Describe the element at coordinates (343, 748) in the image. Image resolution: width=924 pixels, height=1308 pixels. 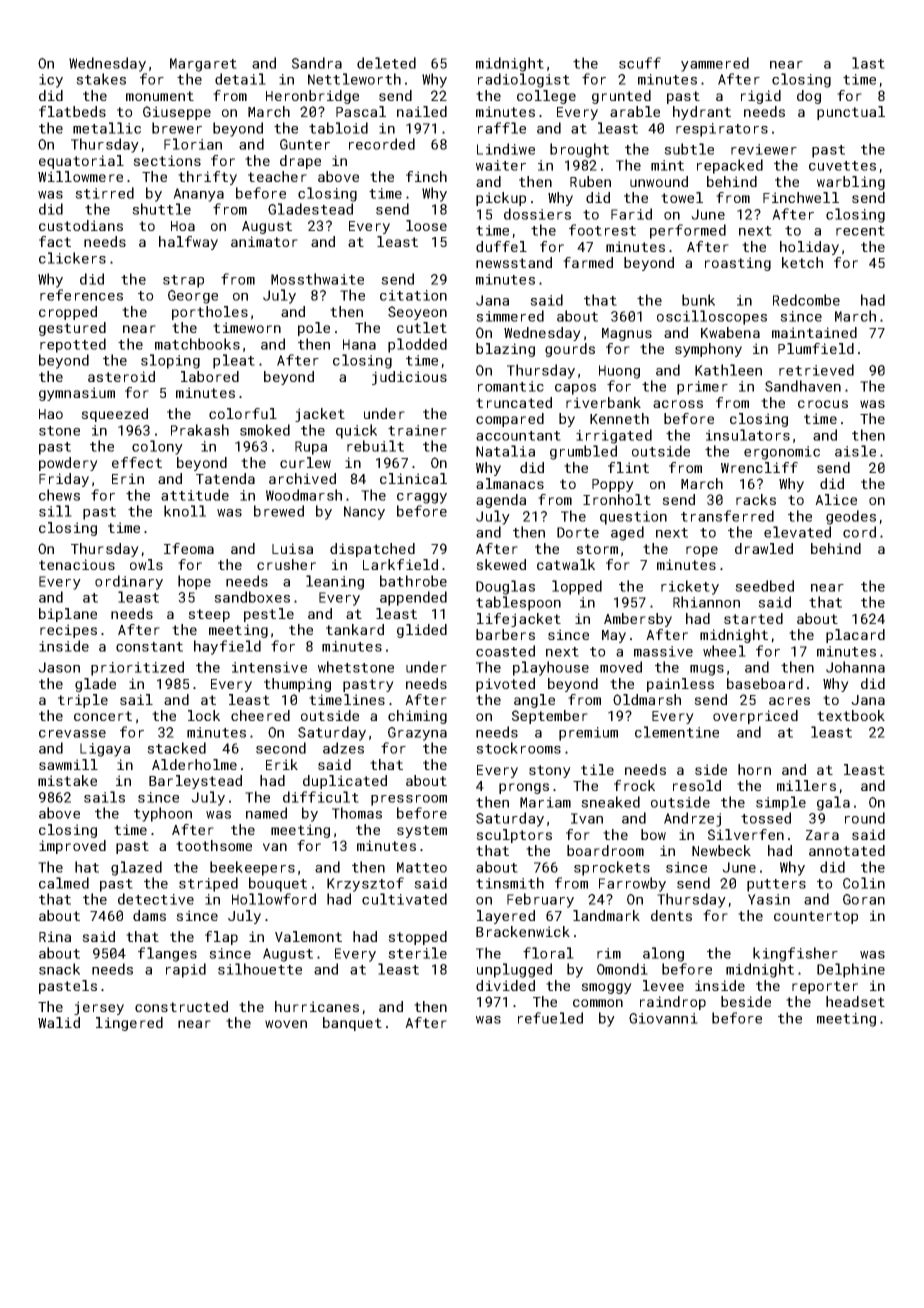
I see `adzes` at that location.
